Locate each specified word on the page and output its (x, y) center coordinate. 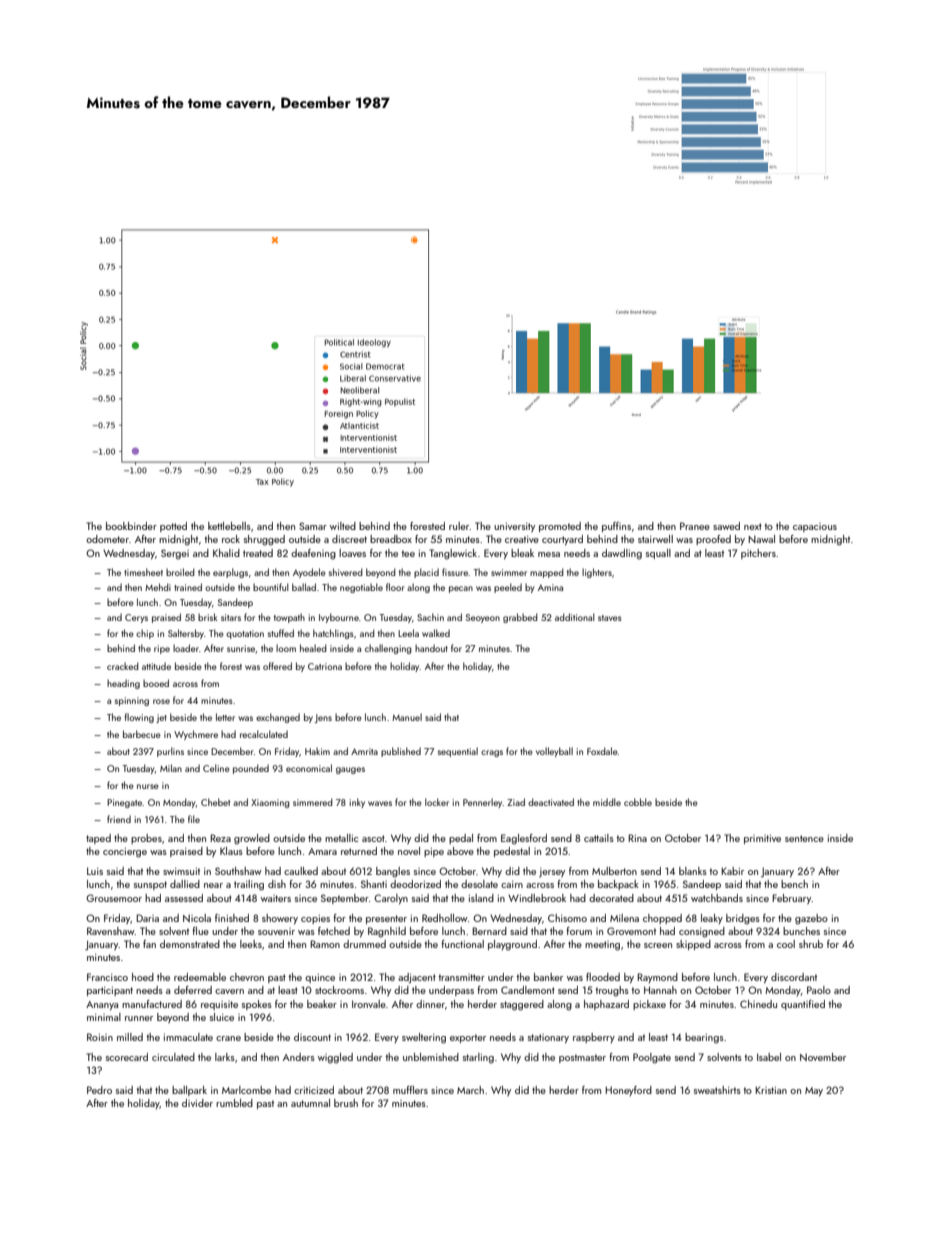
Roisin (100, 1037)
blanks (693, 871)
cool (786, 944)
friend (119, 819)
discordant (794, 977)
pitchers (758, 554)
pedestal (512, 852)
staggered (522, 1005)
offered (277, 666)
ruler (459, 526)
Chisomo (567, 918)
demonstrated (190, 944)
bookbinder (131, 526)
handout (431, 648)
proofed (713, 540)
